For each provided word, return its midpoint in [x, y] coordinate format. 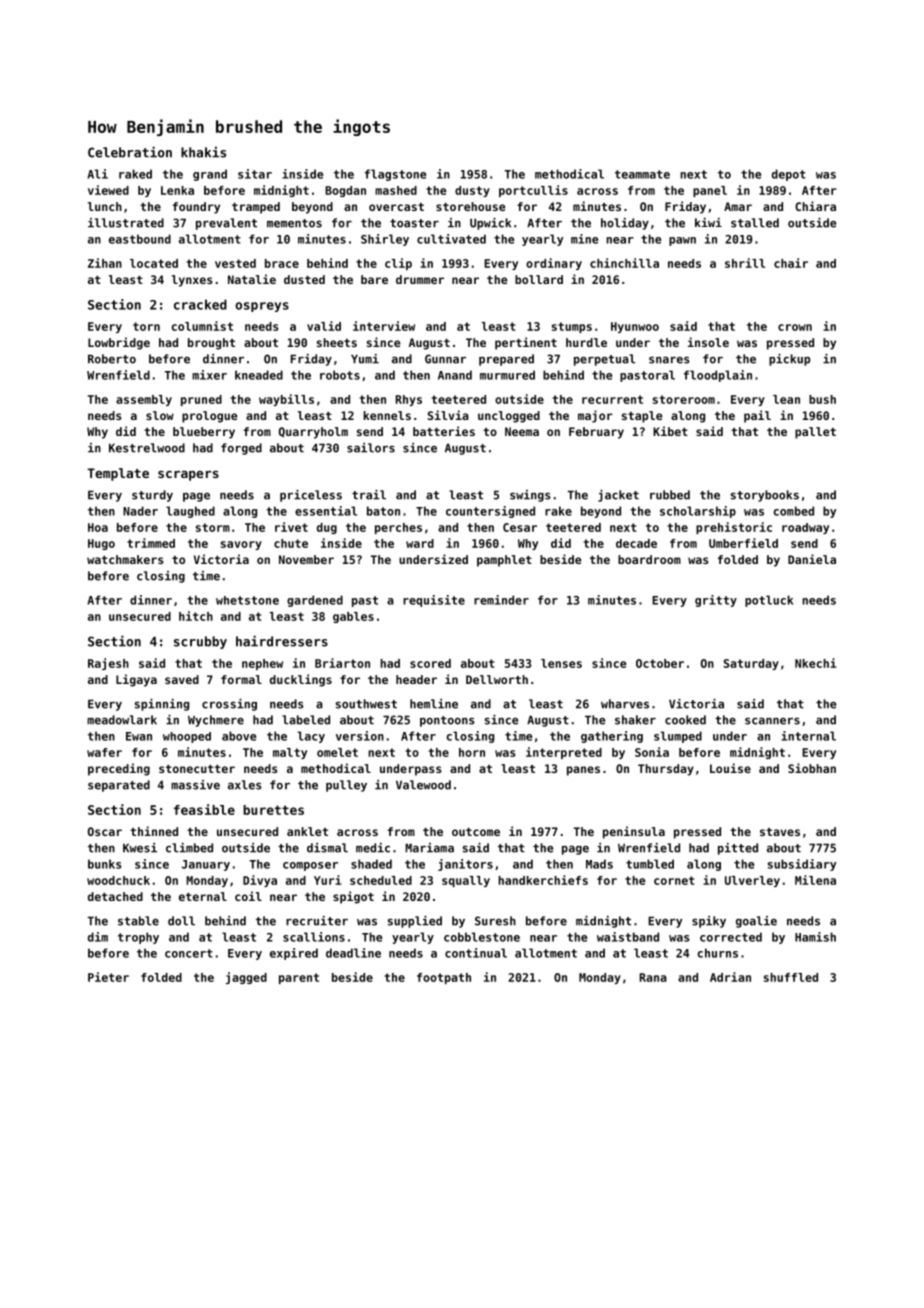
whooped [187, 737]
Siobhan [812, 768]
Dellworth [497, 679]
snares [669, 360]
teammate [642, 174]
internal [808, 736]
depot [789, 175]
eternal [203, 896]
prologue [209, 417]
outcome [476, 832]
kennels [387, 415]
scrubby [200, 642]
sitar [255, 174]
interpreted [564, 753]
